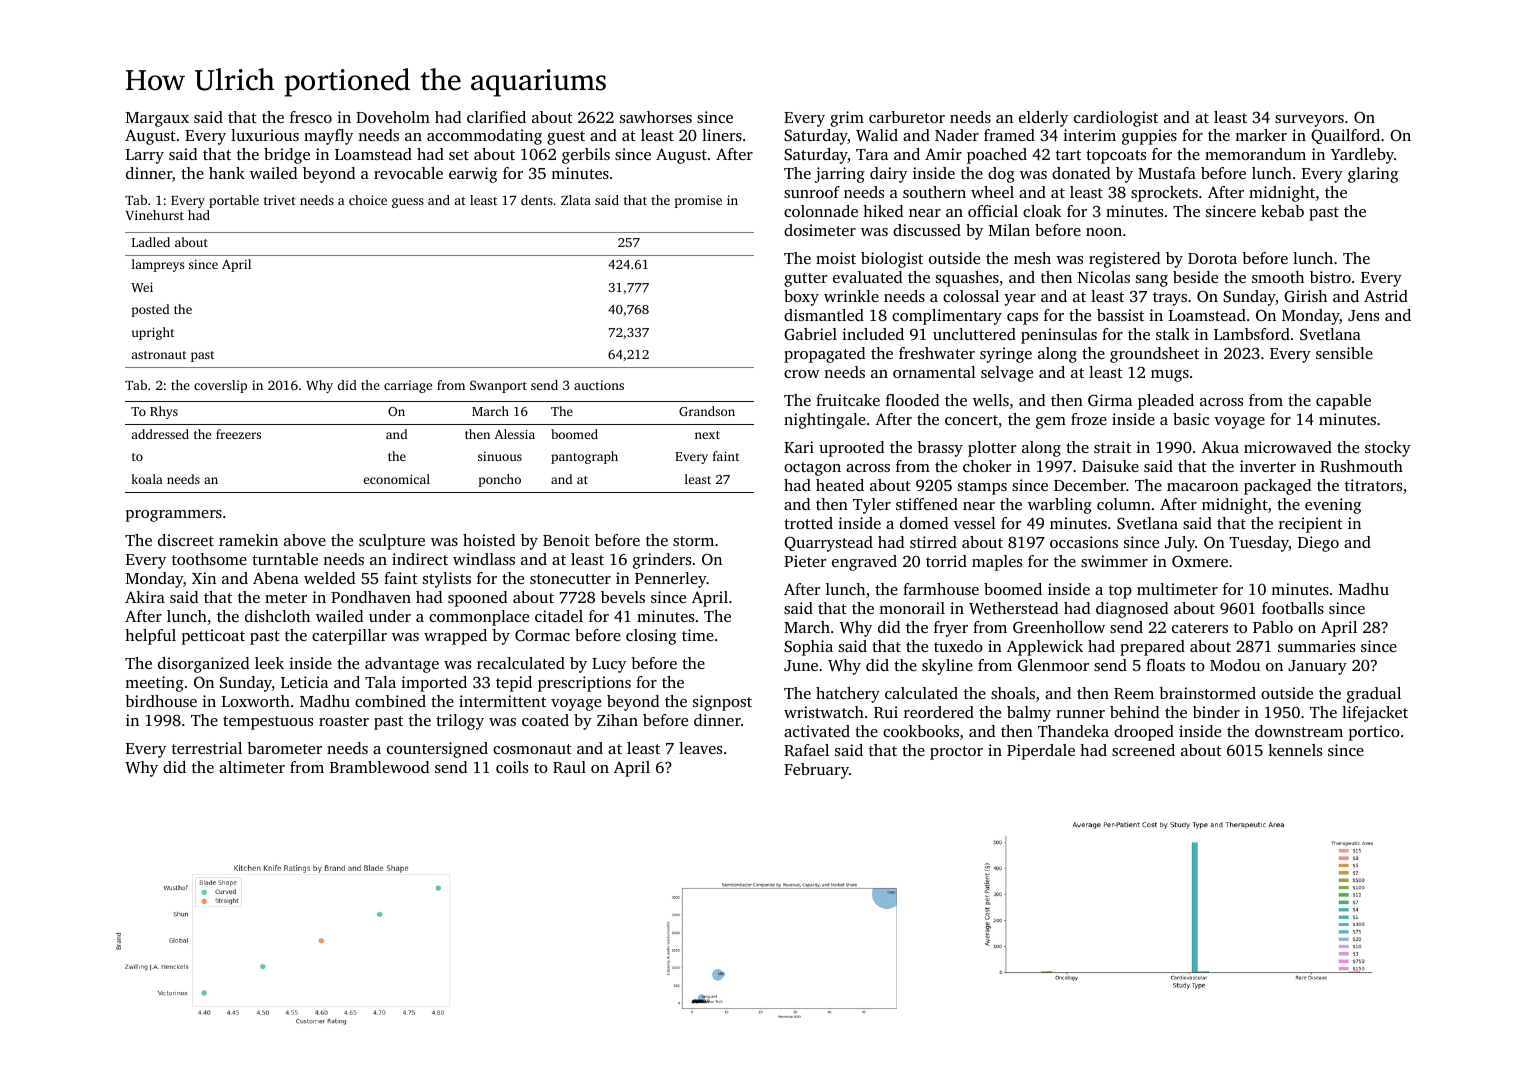 This document has height=1087, width=1538. What do you see at coordinates (599, 385) in the document?
I see `auctions` at bounding box center [599, 385].
